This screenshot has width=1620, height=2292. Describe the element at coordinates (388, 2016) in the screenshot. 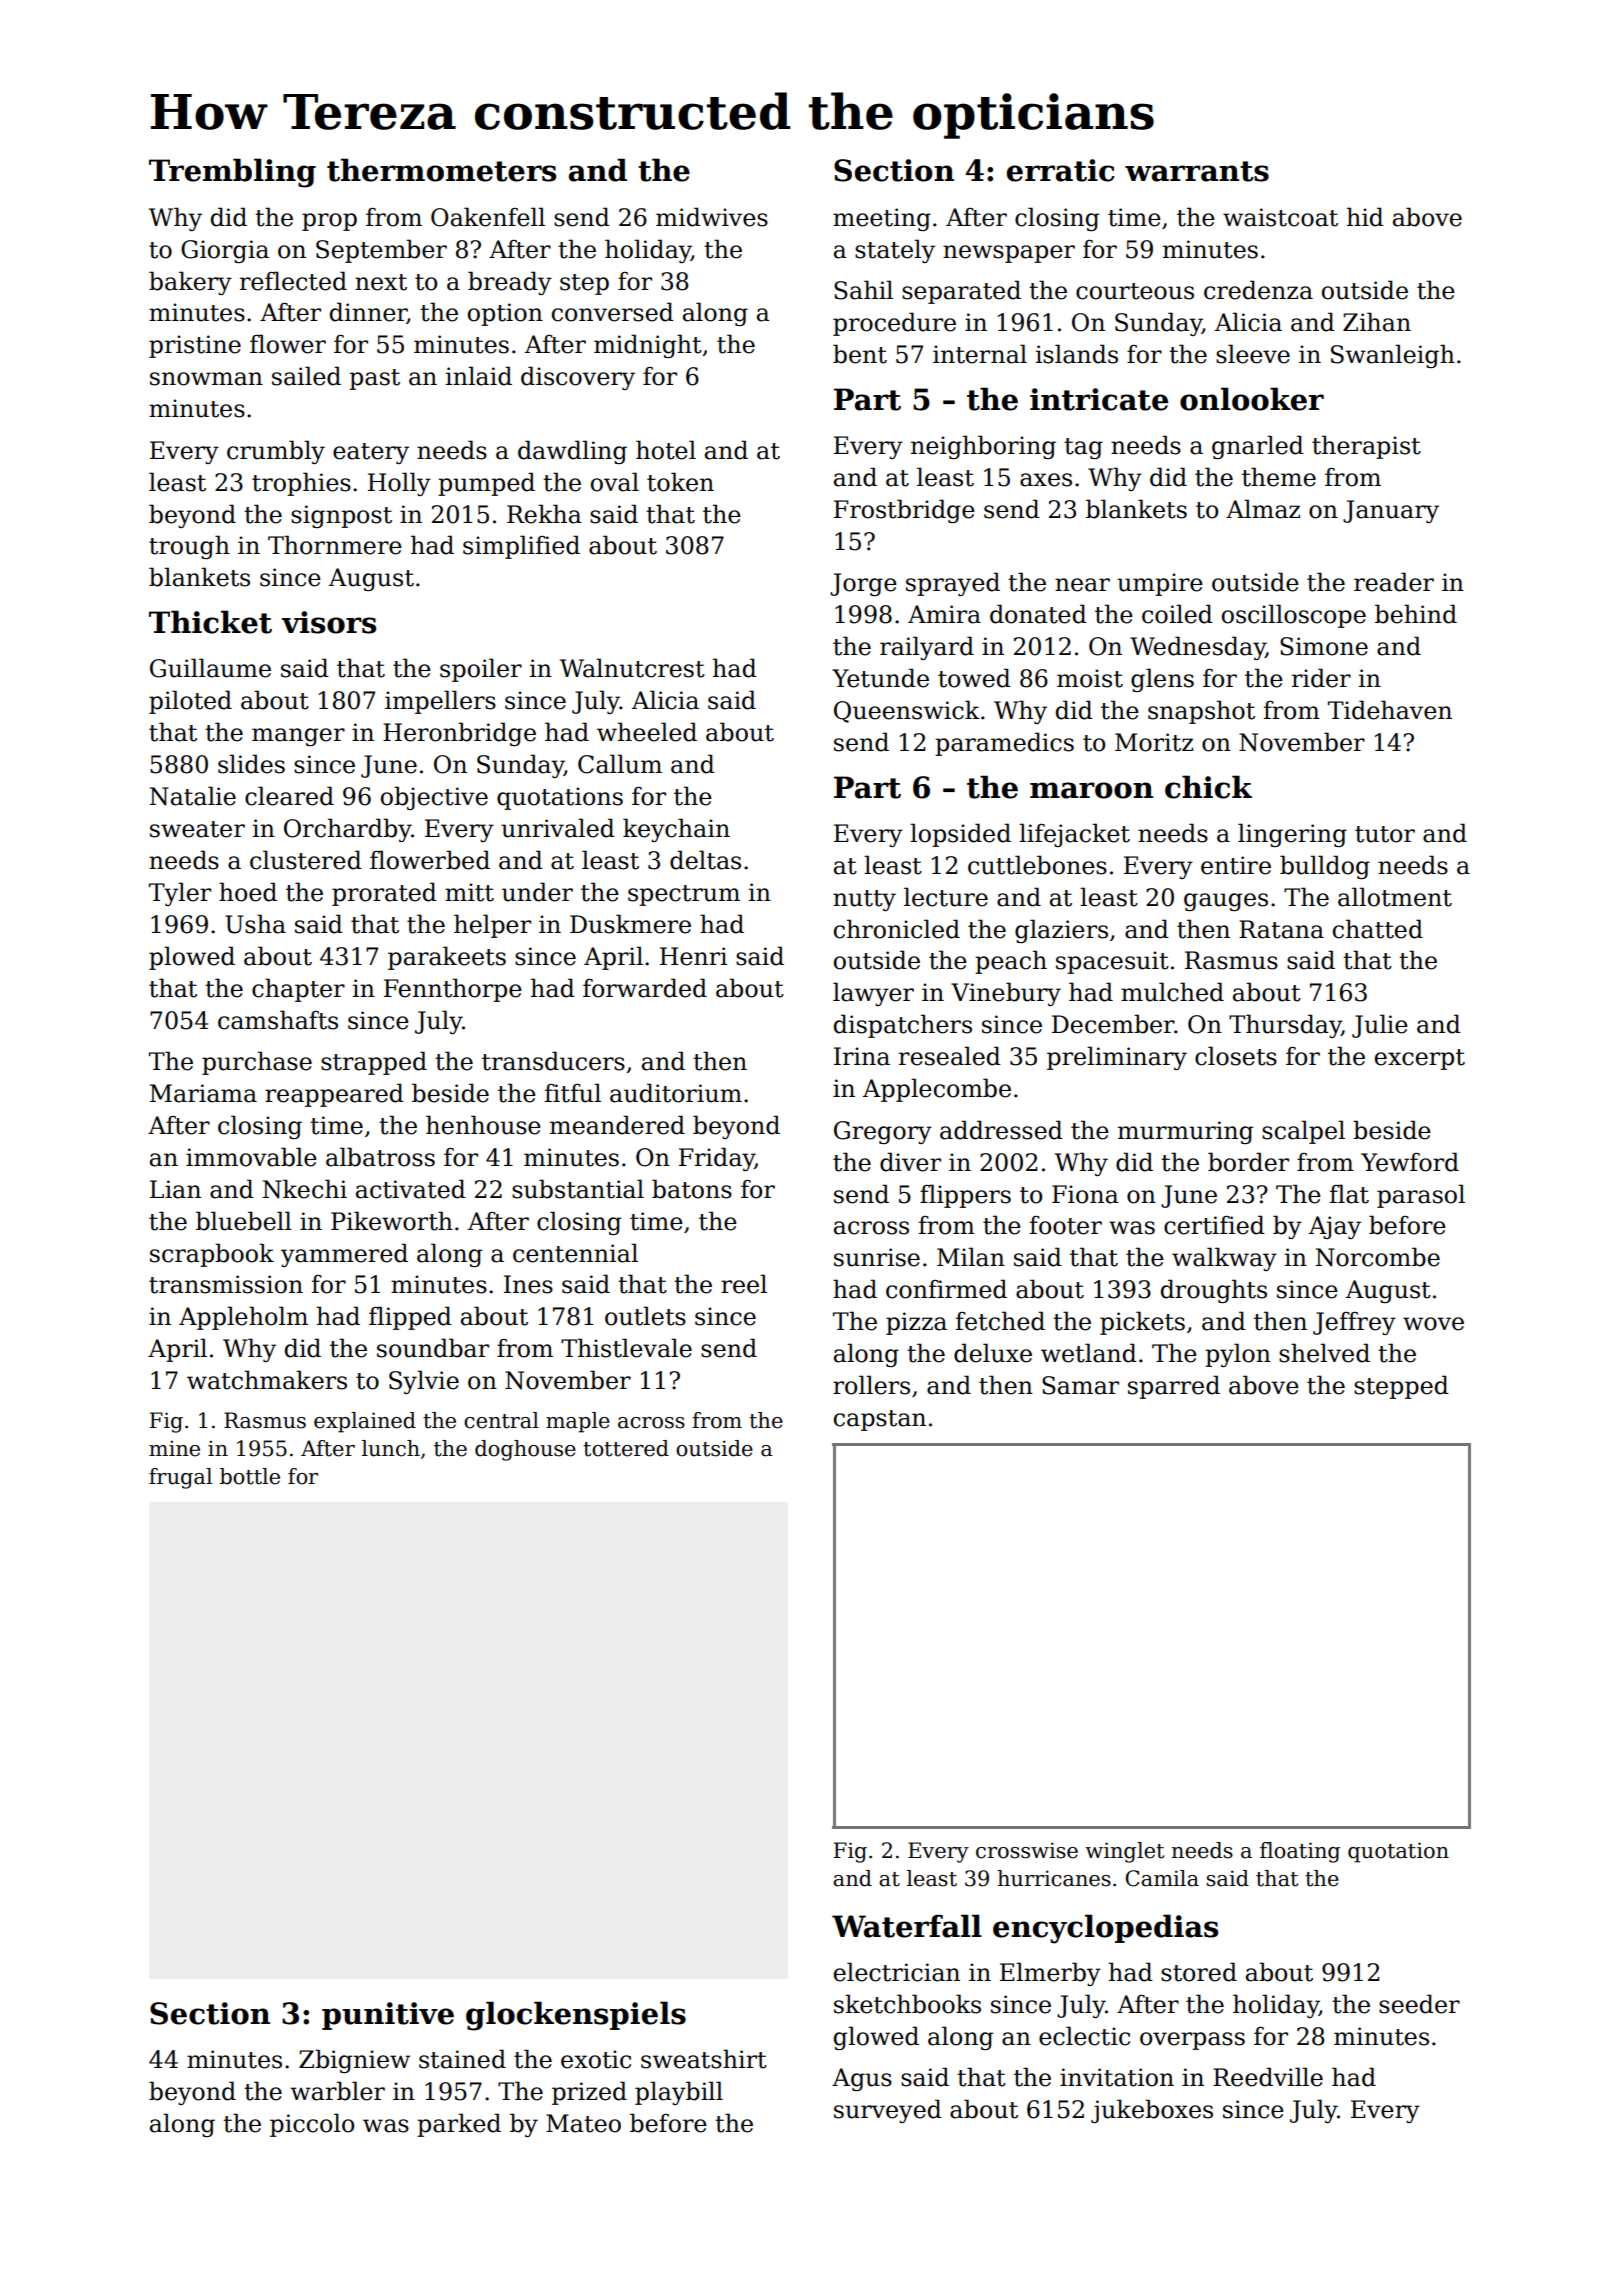

I see `punitive` at that location.
